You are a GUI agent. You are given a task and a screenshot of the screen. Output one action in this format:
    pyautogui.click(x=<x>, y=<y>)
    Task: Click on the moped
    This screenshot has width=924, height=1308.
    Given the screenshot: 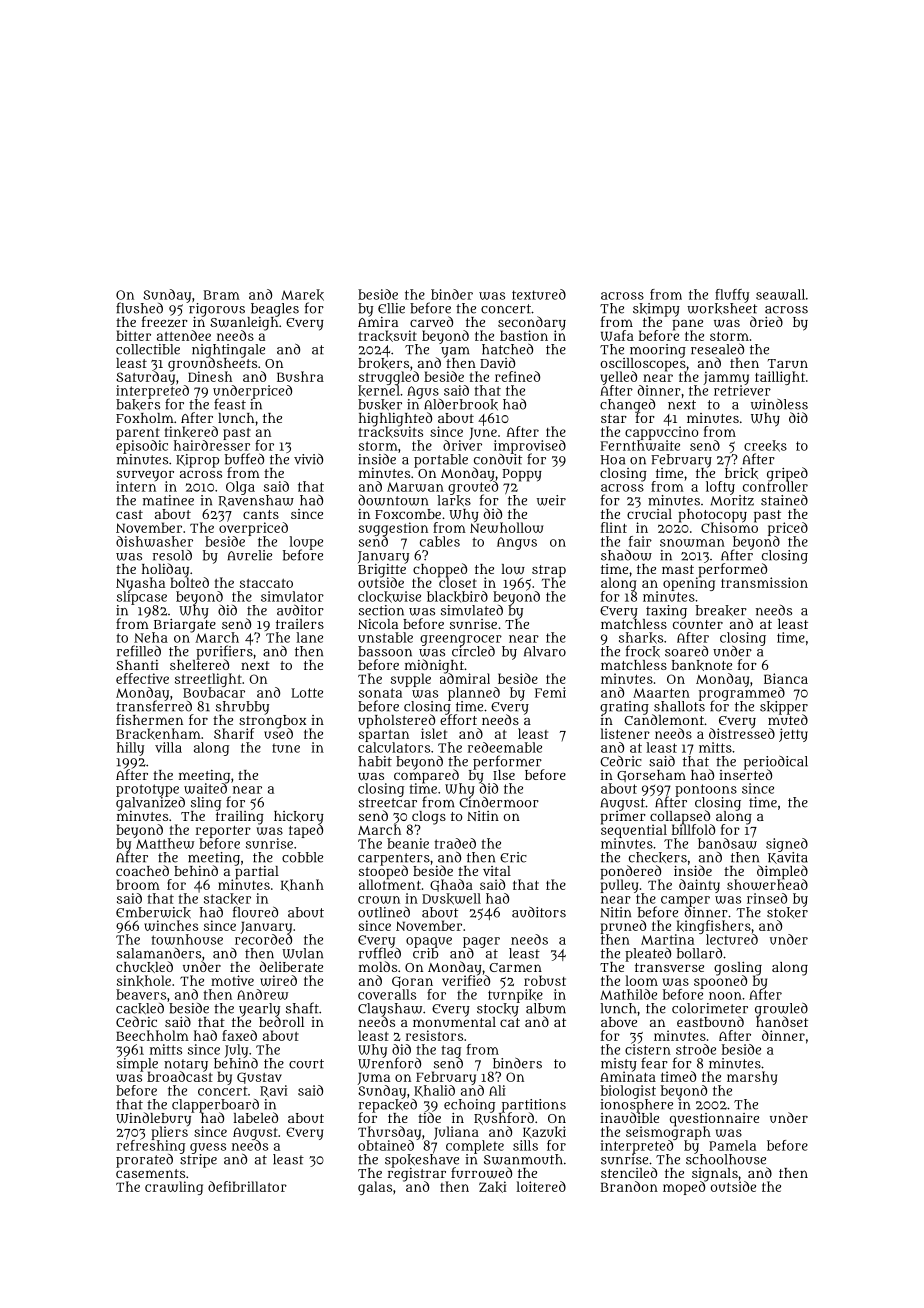 What is the action you would take?
    pyautogui.click(x=684, y=1188)
